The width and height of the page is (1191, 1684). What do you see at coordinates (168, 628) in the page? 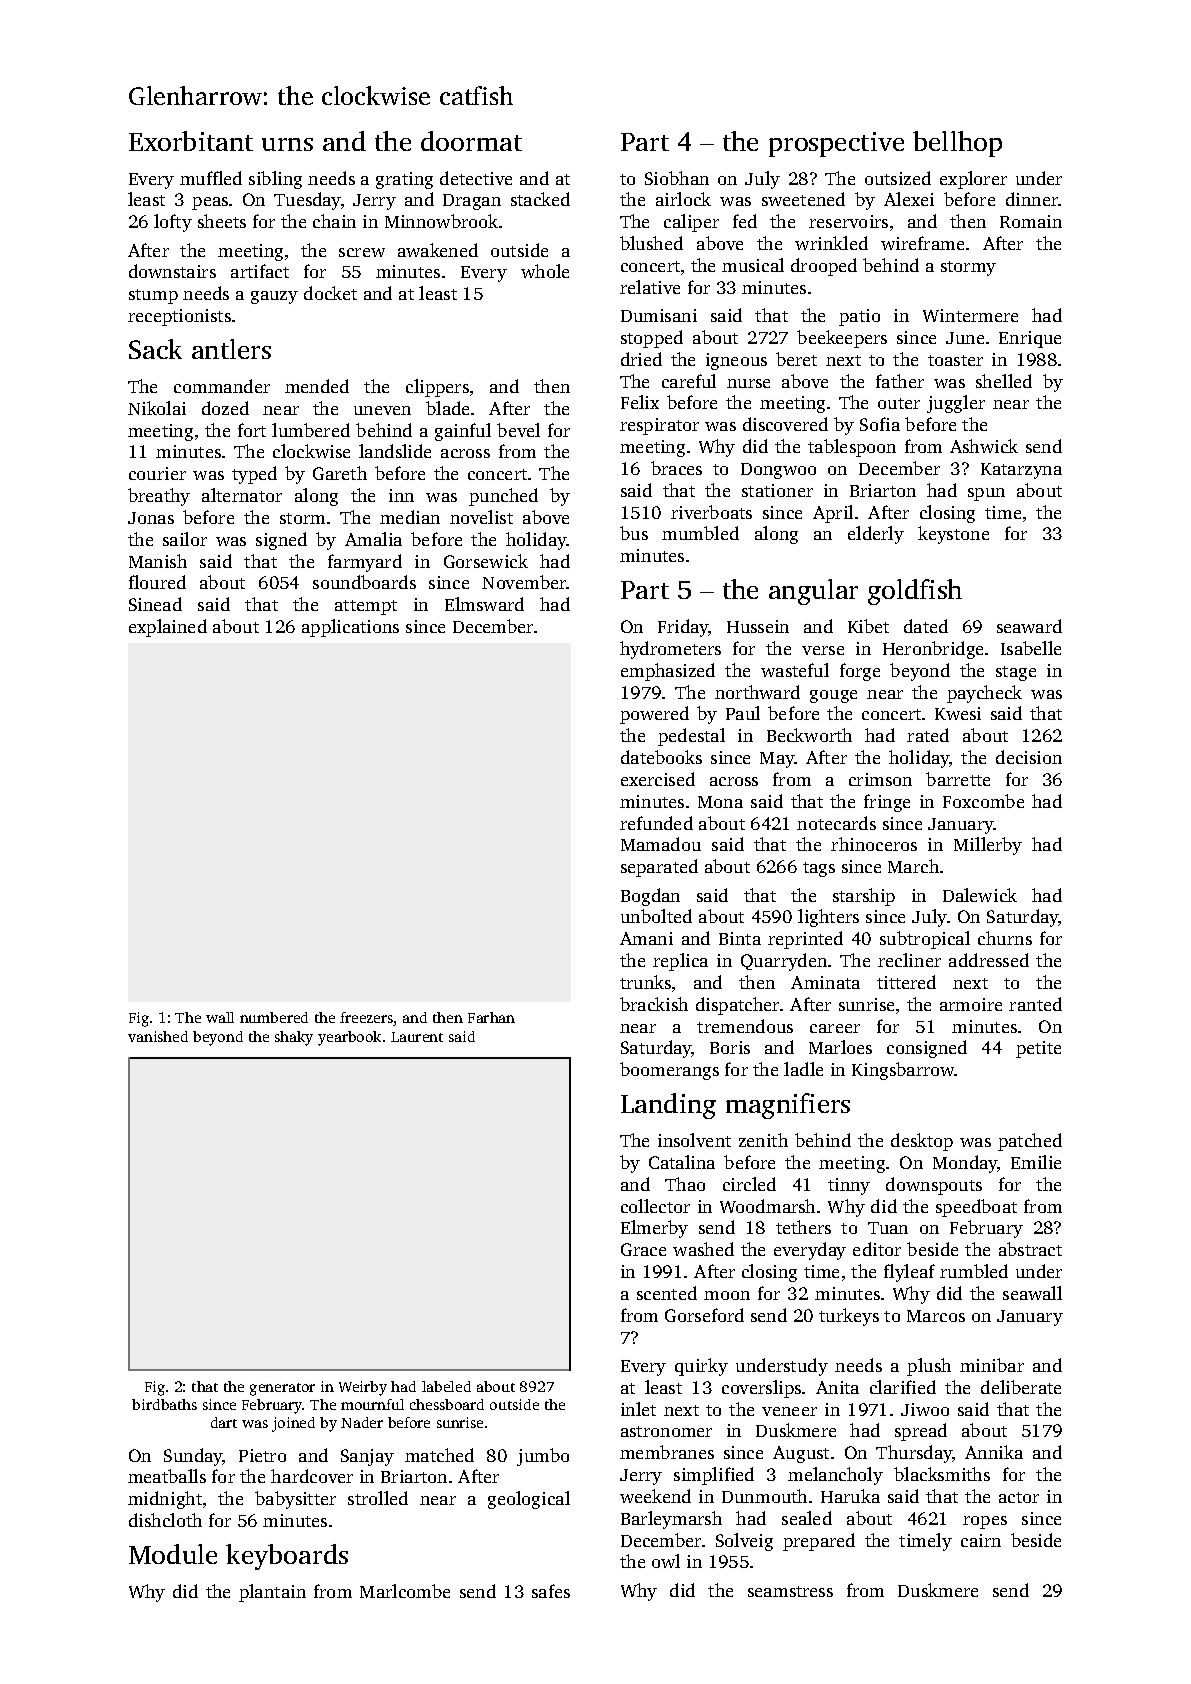
I see `explained` at bounding box center [168, 628].
